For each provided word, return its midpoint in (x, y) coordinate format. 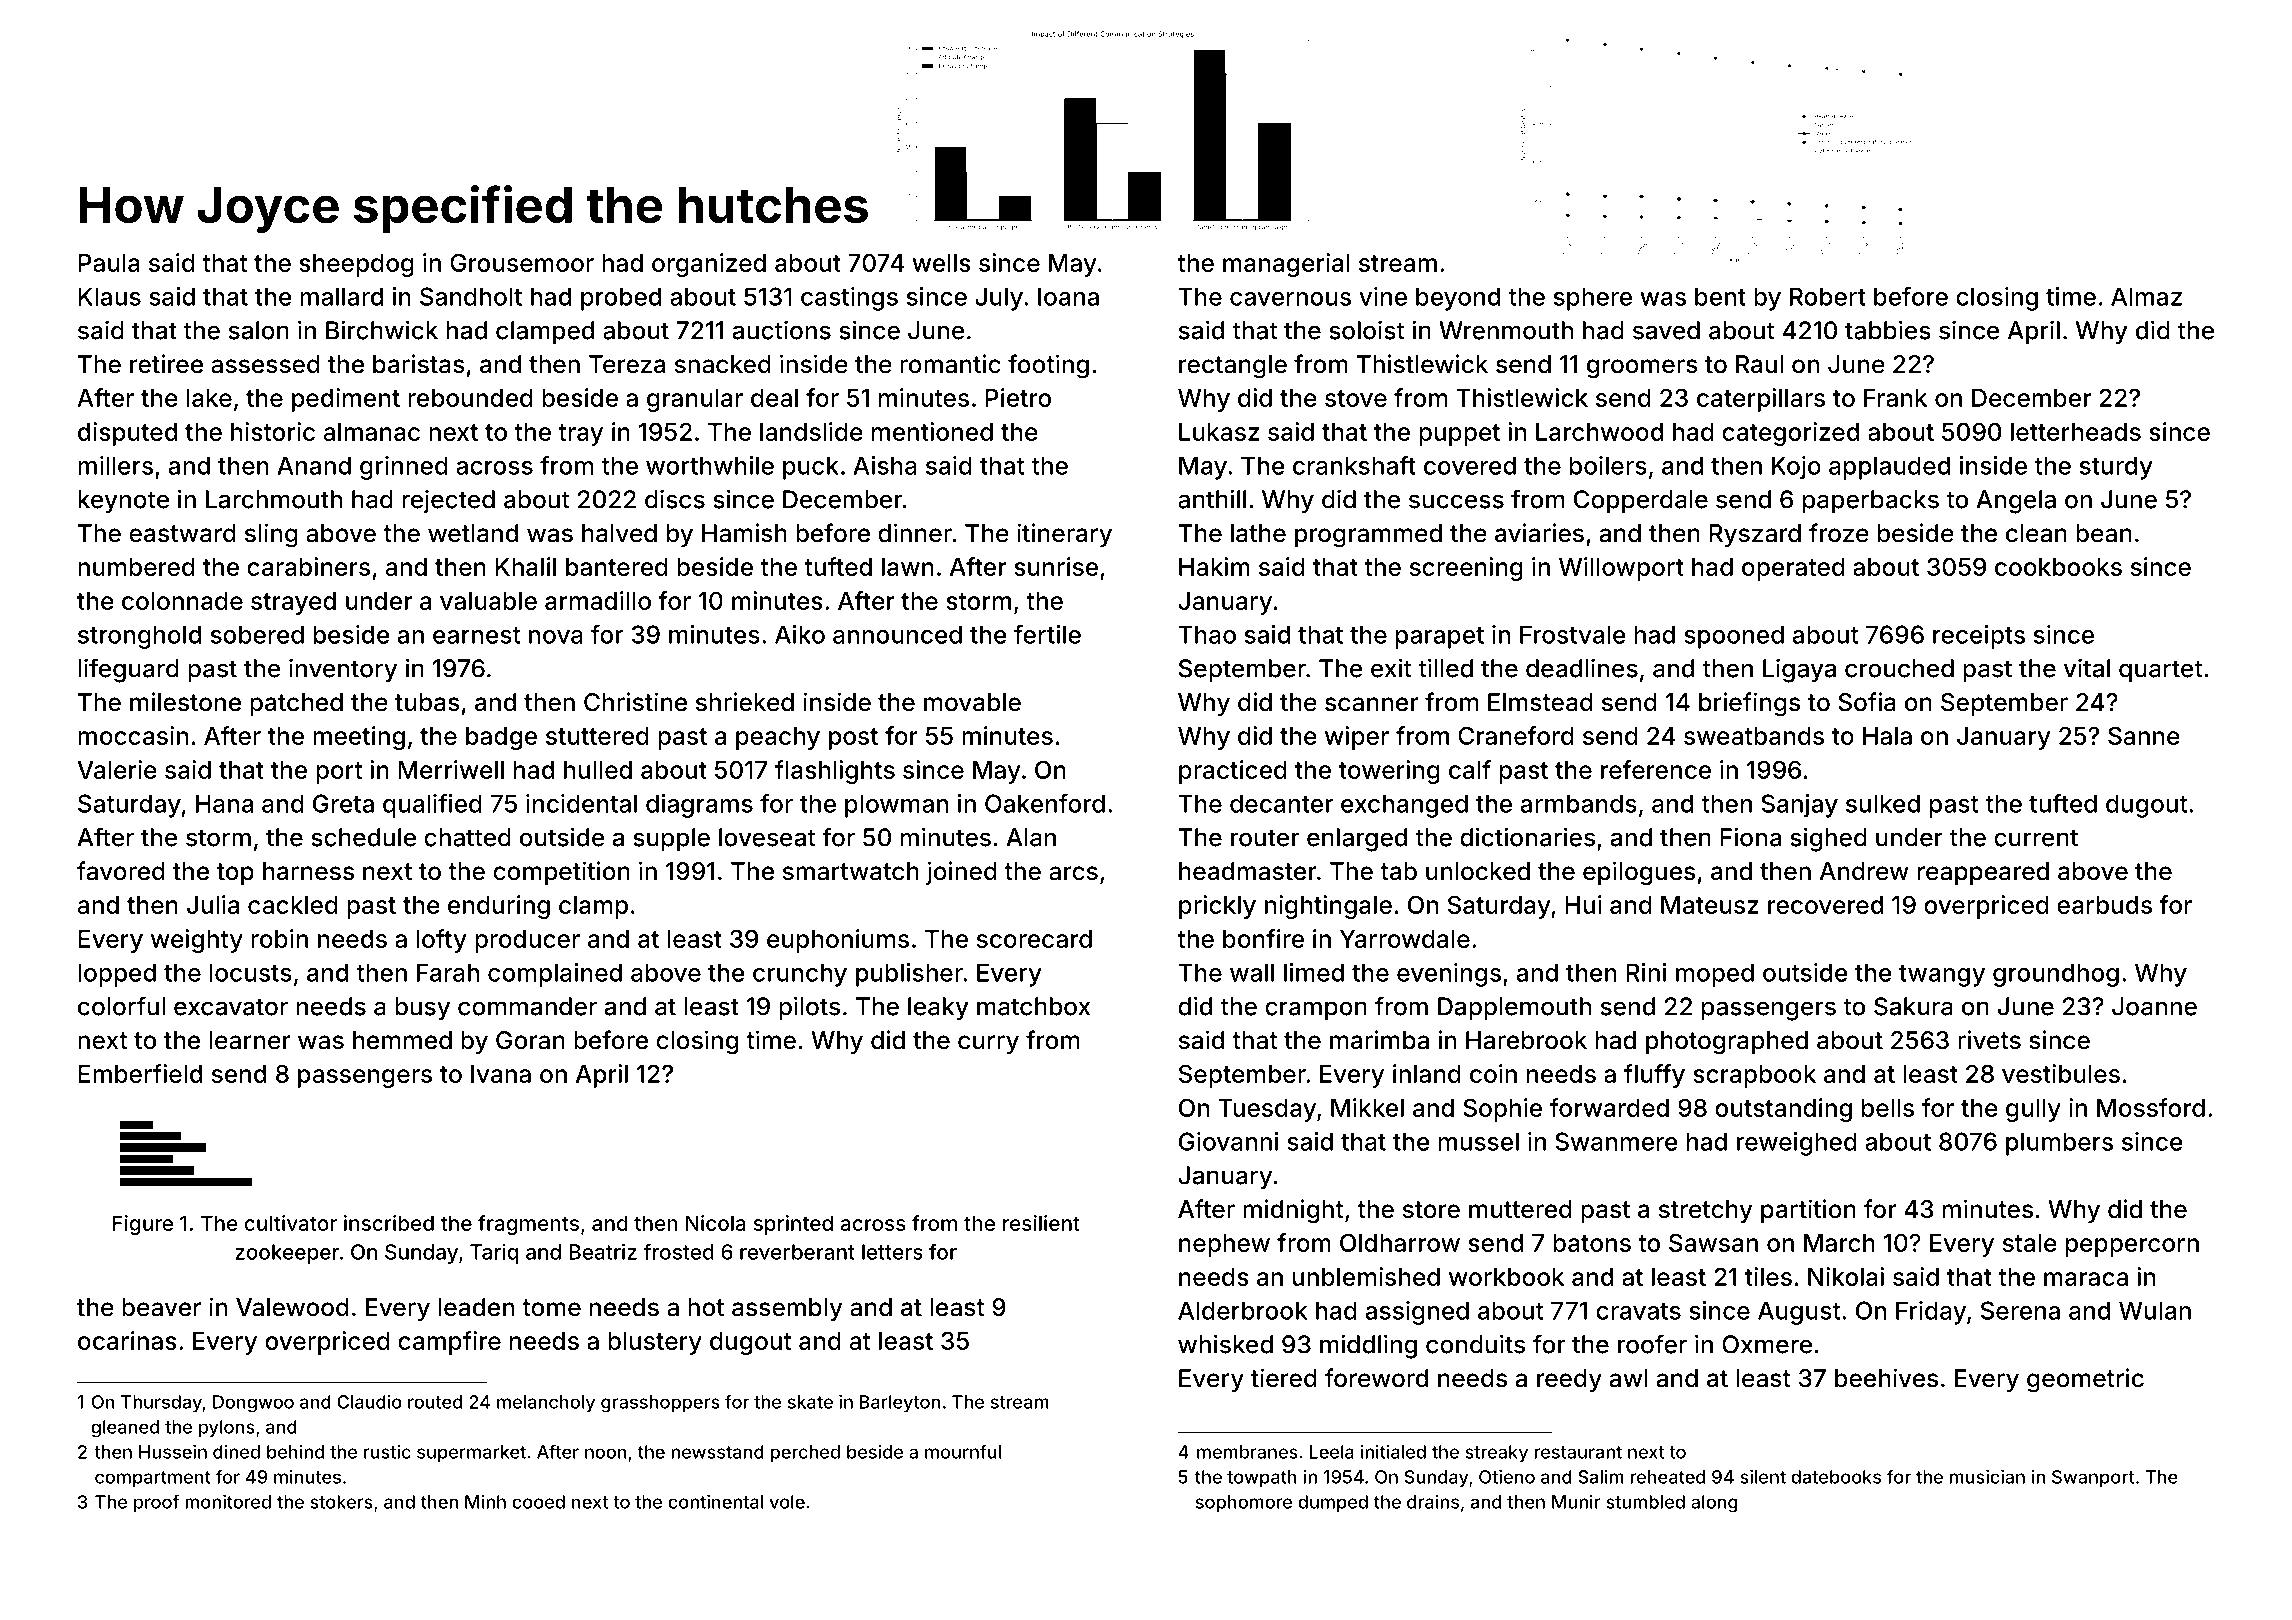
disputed (127, 434)
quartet (2160, 671)
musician (1987, 1477)
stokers (341, 1502)
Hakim (1214, 566)
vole (787, 1502)
